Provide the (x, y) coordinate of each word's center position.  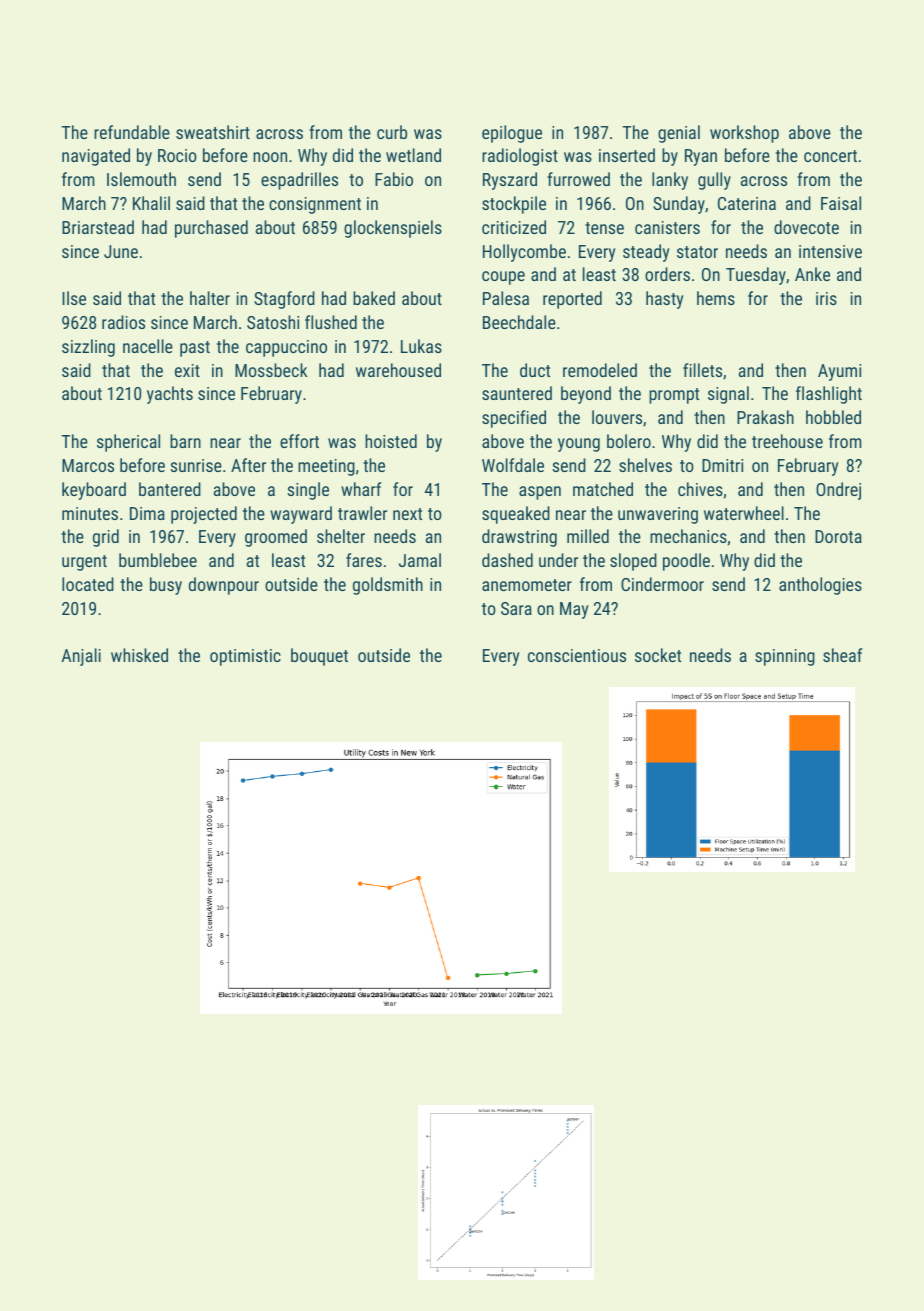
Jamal (420, 560)
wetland (413, 155)
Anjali (81, 657)
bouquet (319, 657)
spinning (785, 657)
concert (830, 156)
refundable (132, 132)
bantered (170, 489)
